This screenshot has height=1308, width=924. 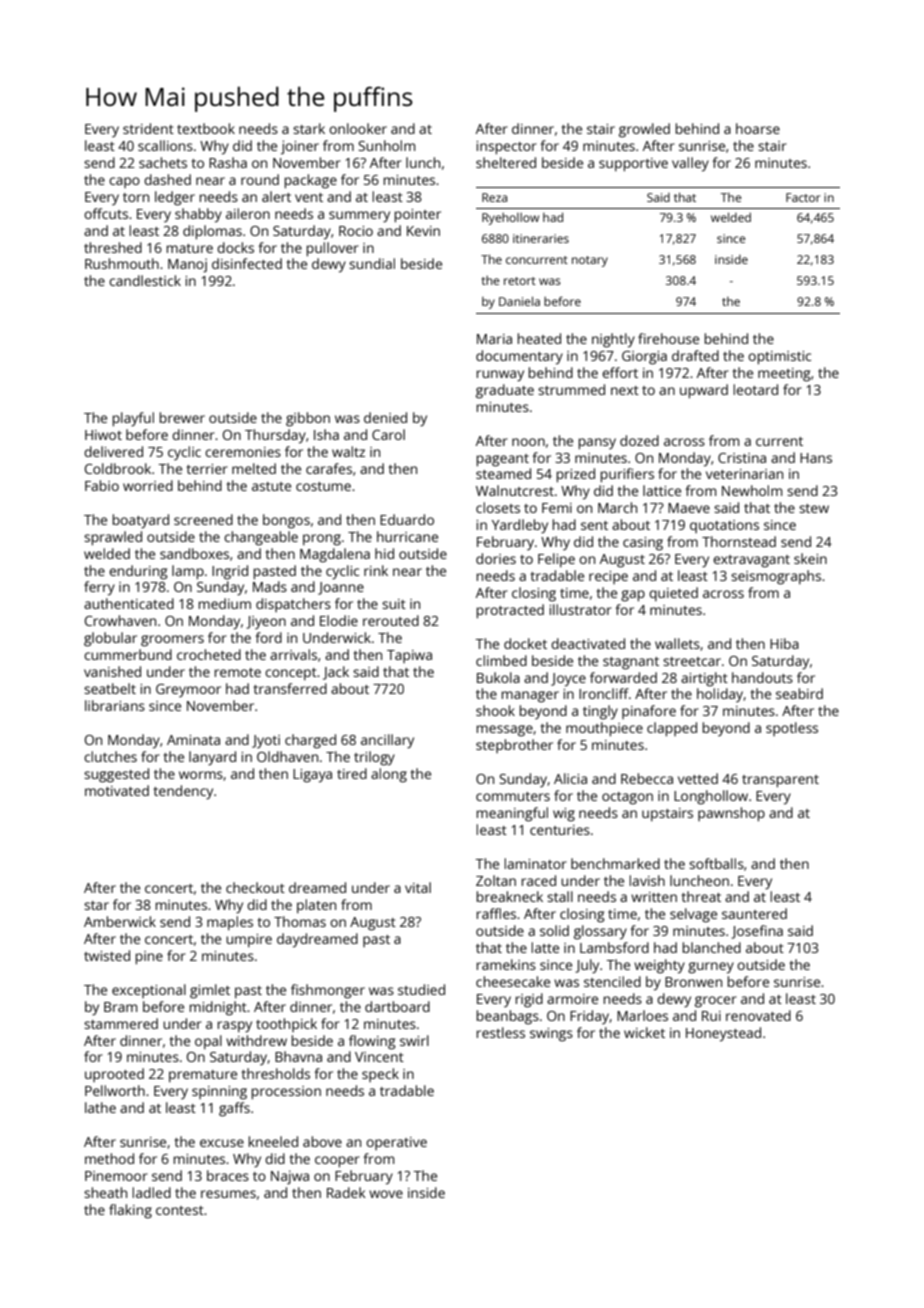 I want to click on runway, so click(x=500, y=376).
